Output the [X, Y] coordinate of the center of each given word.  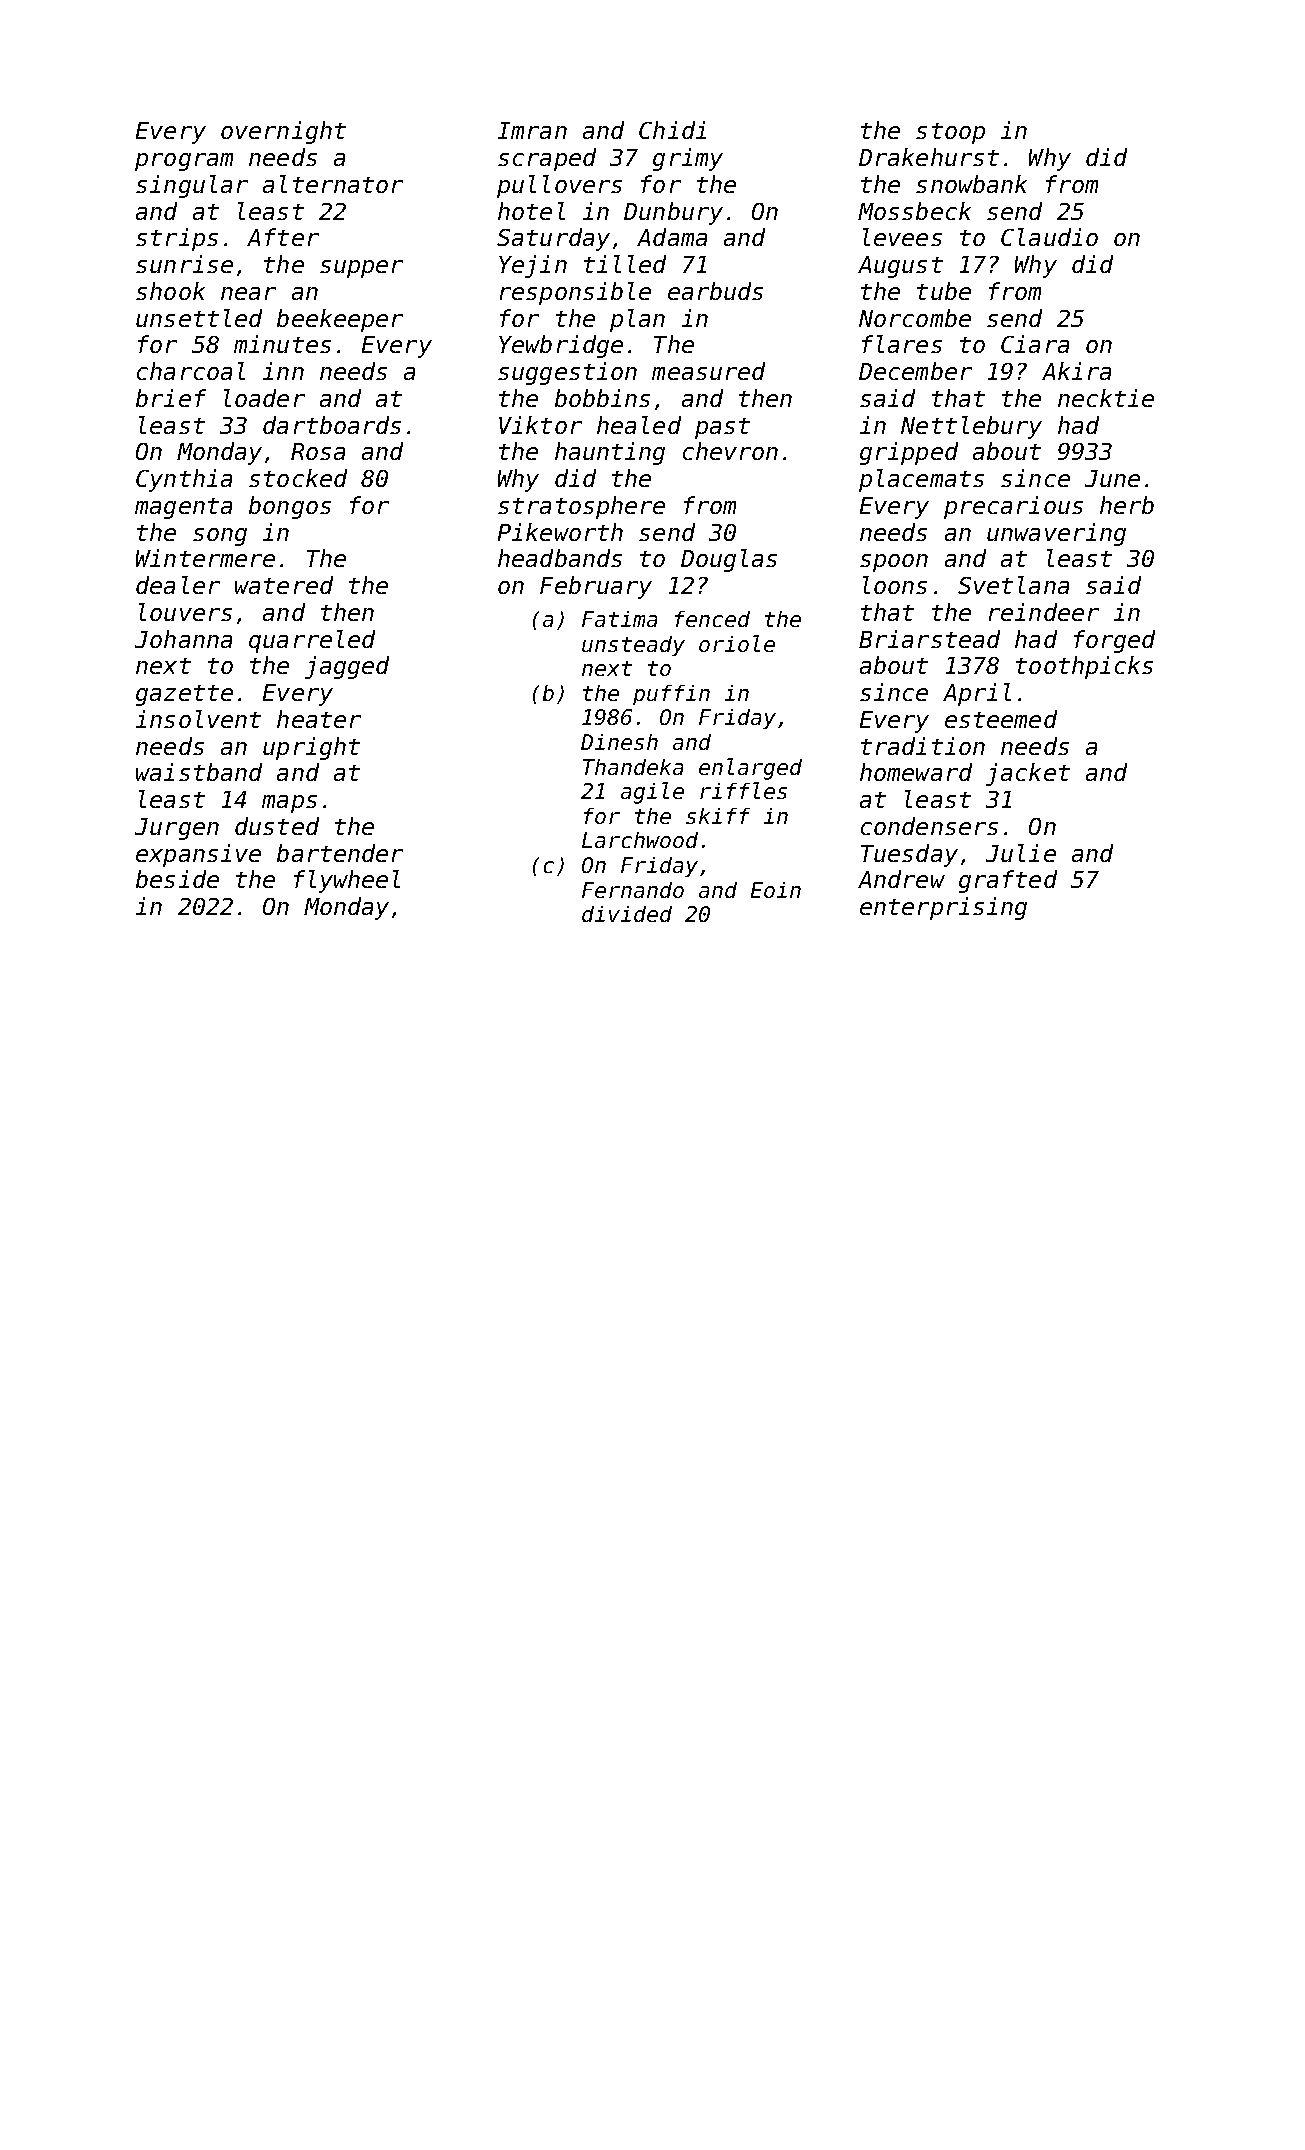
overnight [283, 132]
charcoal [191, 371]
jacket [1028, 774]
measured [708, 371]
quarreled [312, 641]
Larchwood [640, 840]
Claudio [1049, 237]
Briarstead [929, 639]
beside [177, 879]
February [596, 587]
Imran [532, 130]
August [900, 267]
